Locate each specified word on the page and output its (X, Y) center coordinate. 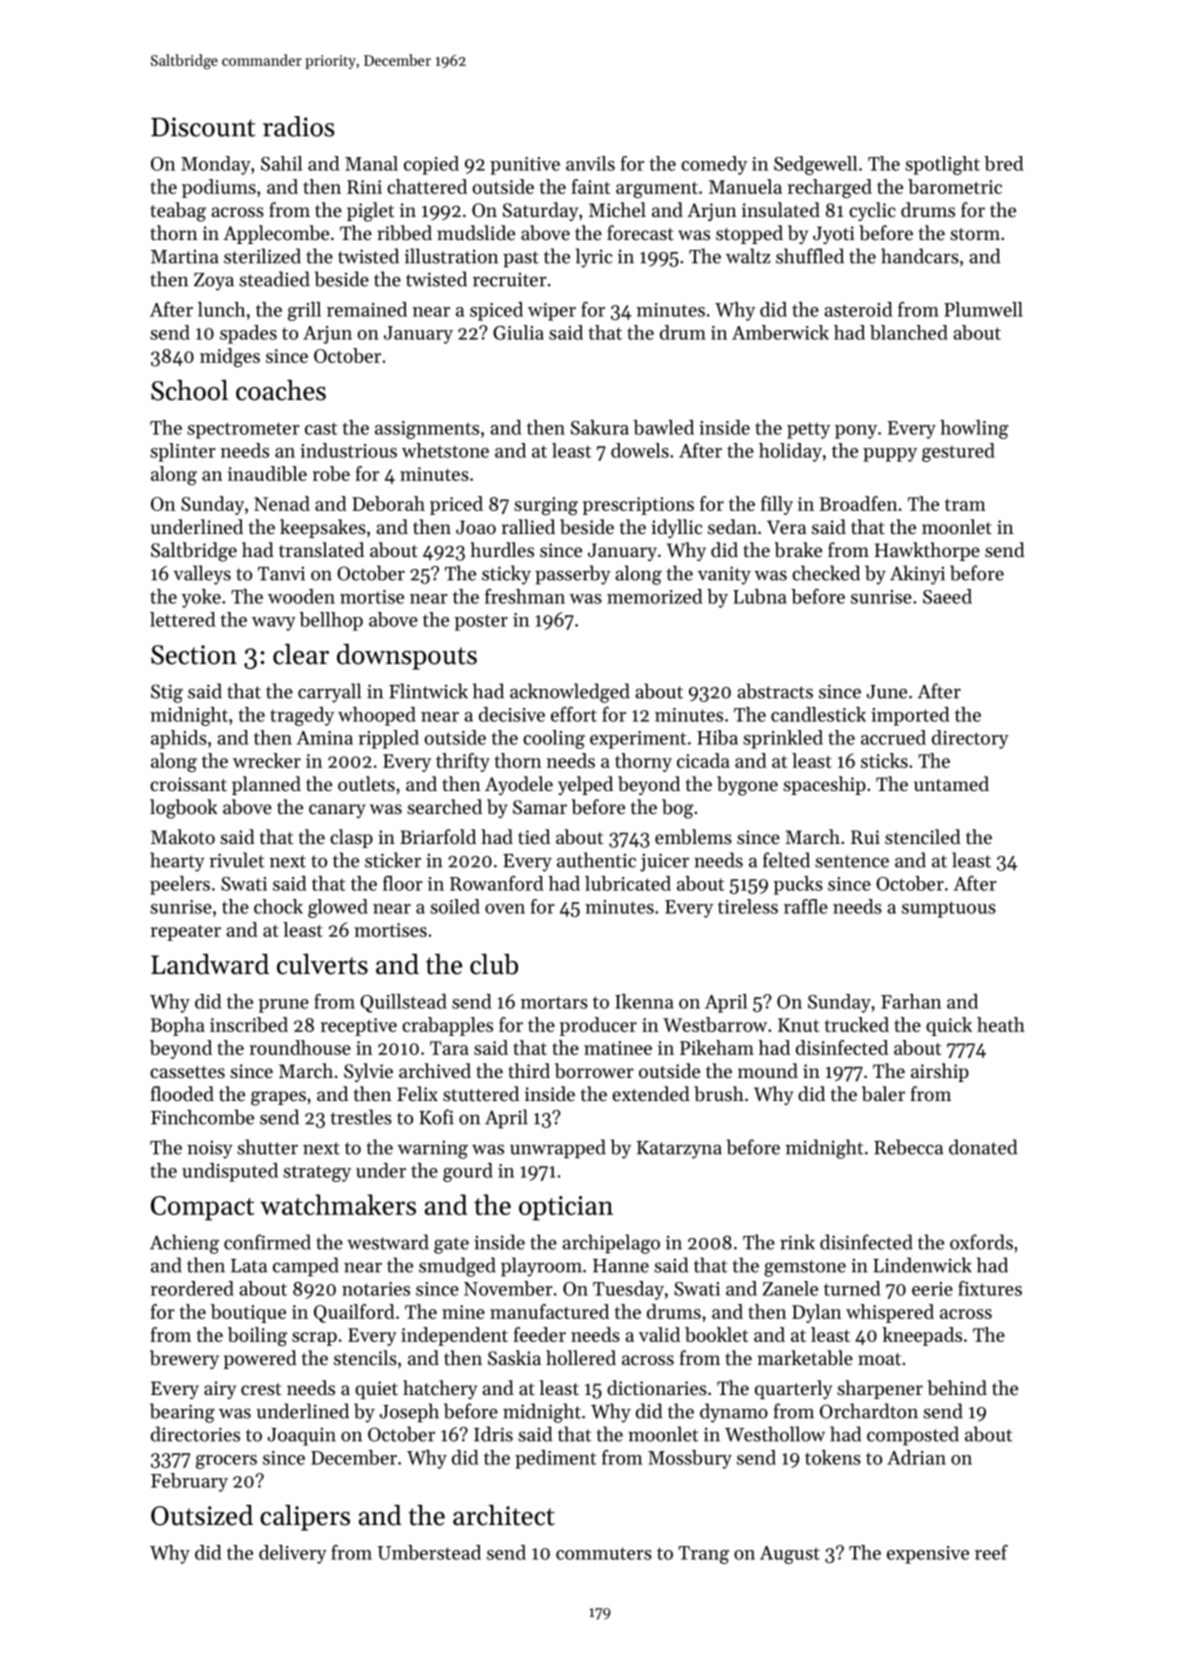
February (189, 1482)
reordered (192, 1288)
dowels (640, 450)
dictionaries (657, 1387)
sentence (852, 861)
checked (826, 573)
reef (991, 1552)
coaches (281, 390)
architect (504, 1515)
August (790, 1555)
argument (657, 190)
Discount (203, 127)
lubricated (628, 883)
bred (1003, 163)
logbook (184, 809)
